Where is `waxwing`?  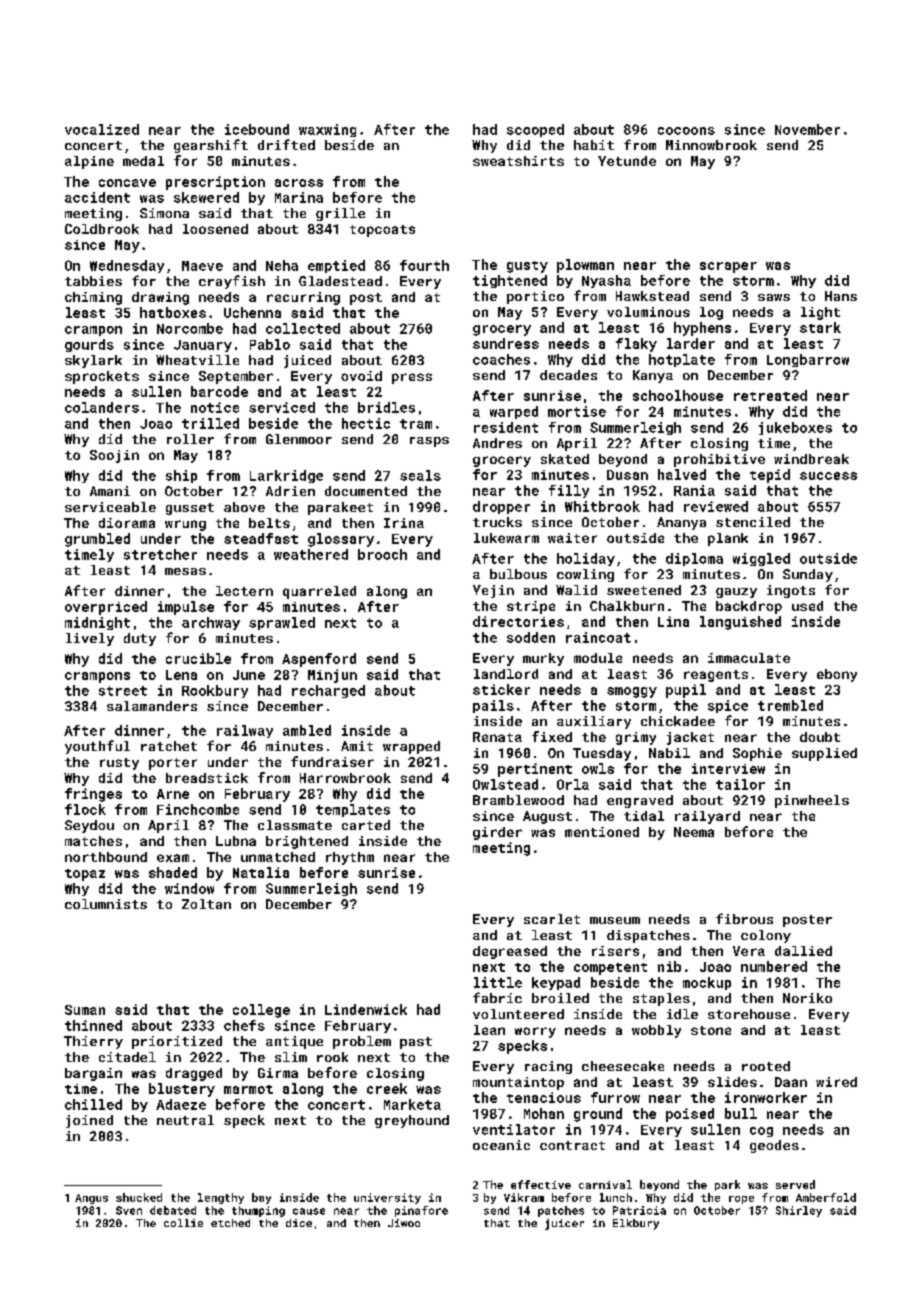 waxwing is located at coordinates (327, 130).
